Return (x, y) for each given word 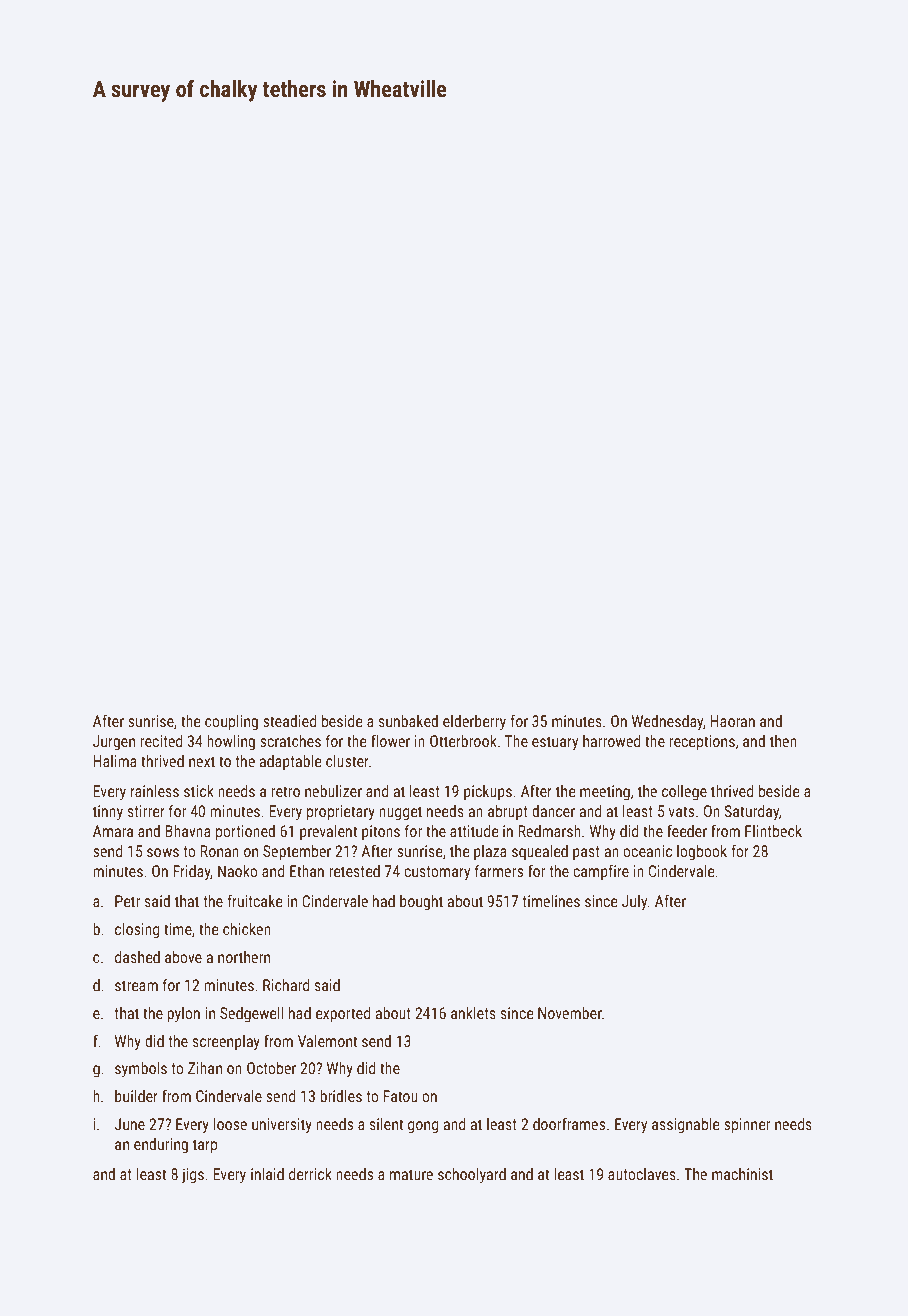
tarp (205, 1146)
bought (421, 902)
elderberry (474, 722)
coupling (231, 723)
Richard (286, 985)
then (783, 741)
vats (681, 811)
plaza (490, 852)
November (570, 1013)
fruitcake (254, 901)
